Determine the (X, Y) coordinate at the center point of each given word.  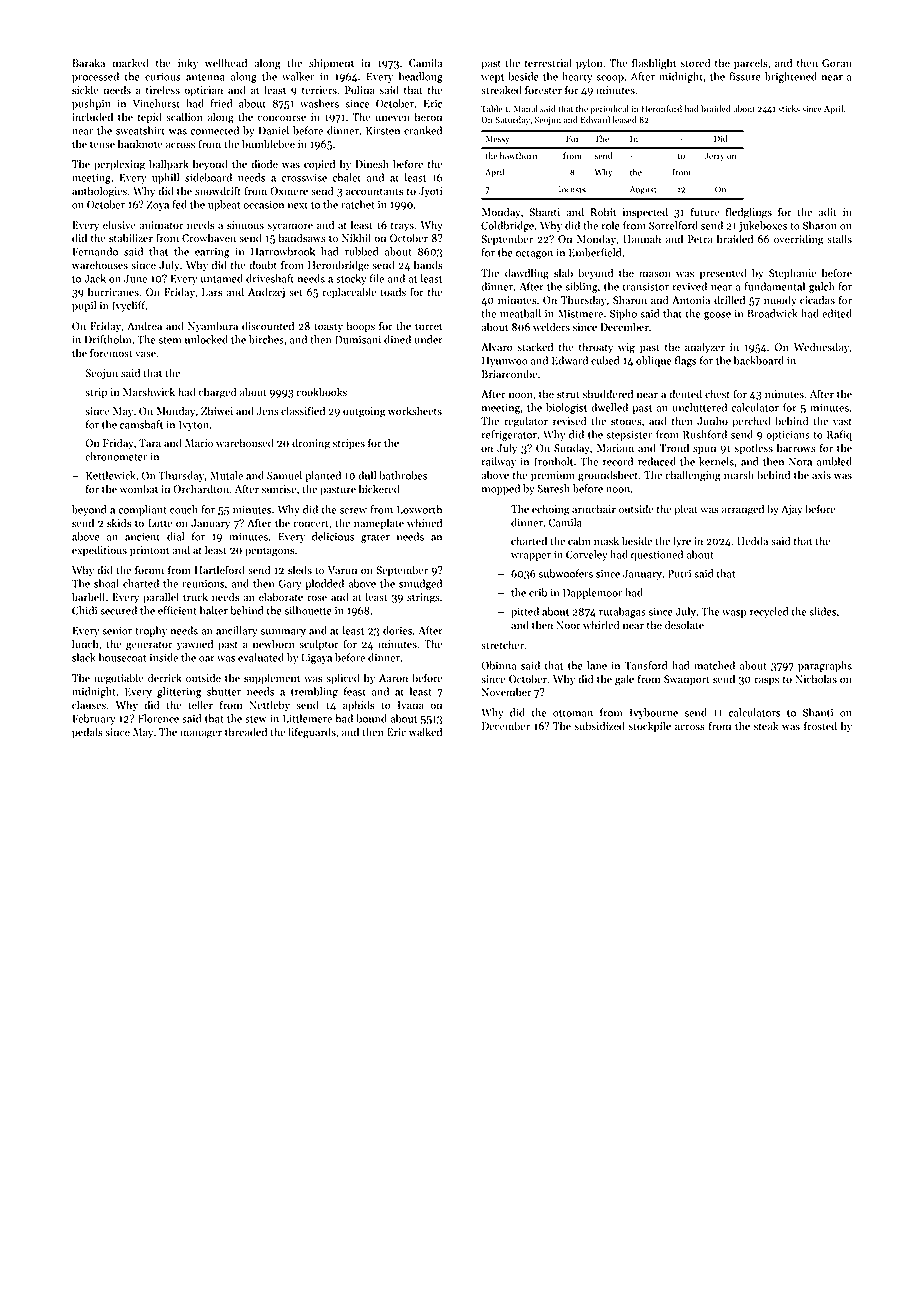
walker (298, 76)
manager (201, 734)
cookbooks (321, 392)
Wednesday (821, 348)
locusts (572, 189)
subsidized (600, 726)
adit (827, 212)
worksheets (415, 411)
